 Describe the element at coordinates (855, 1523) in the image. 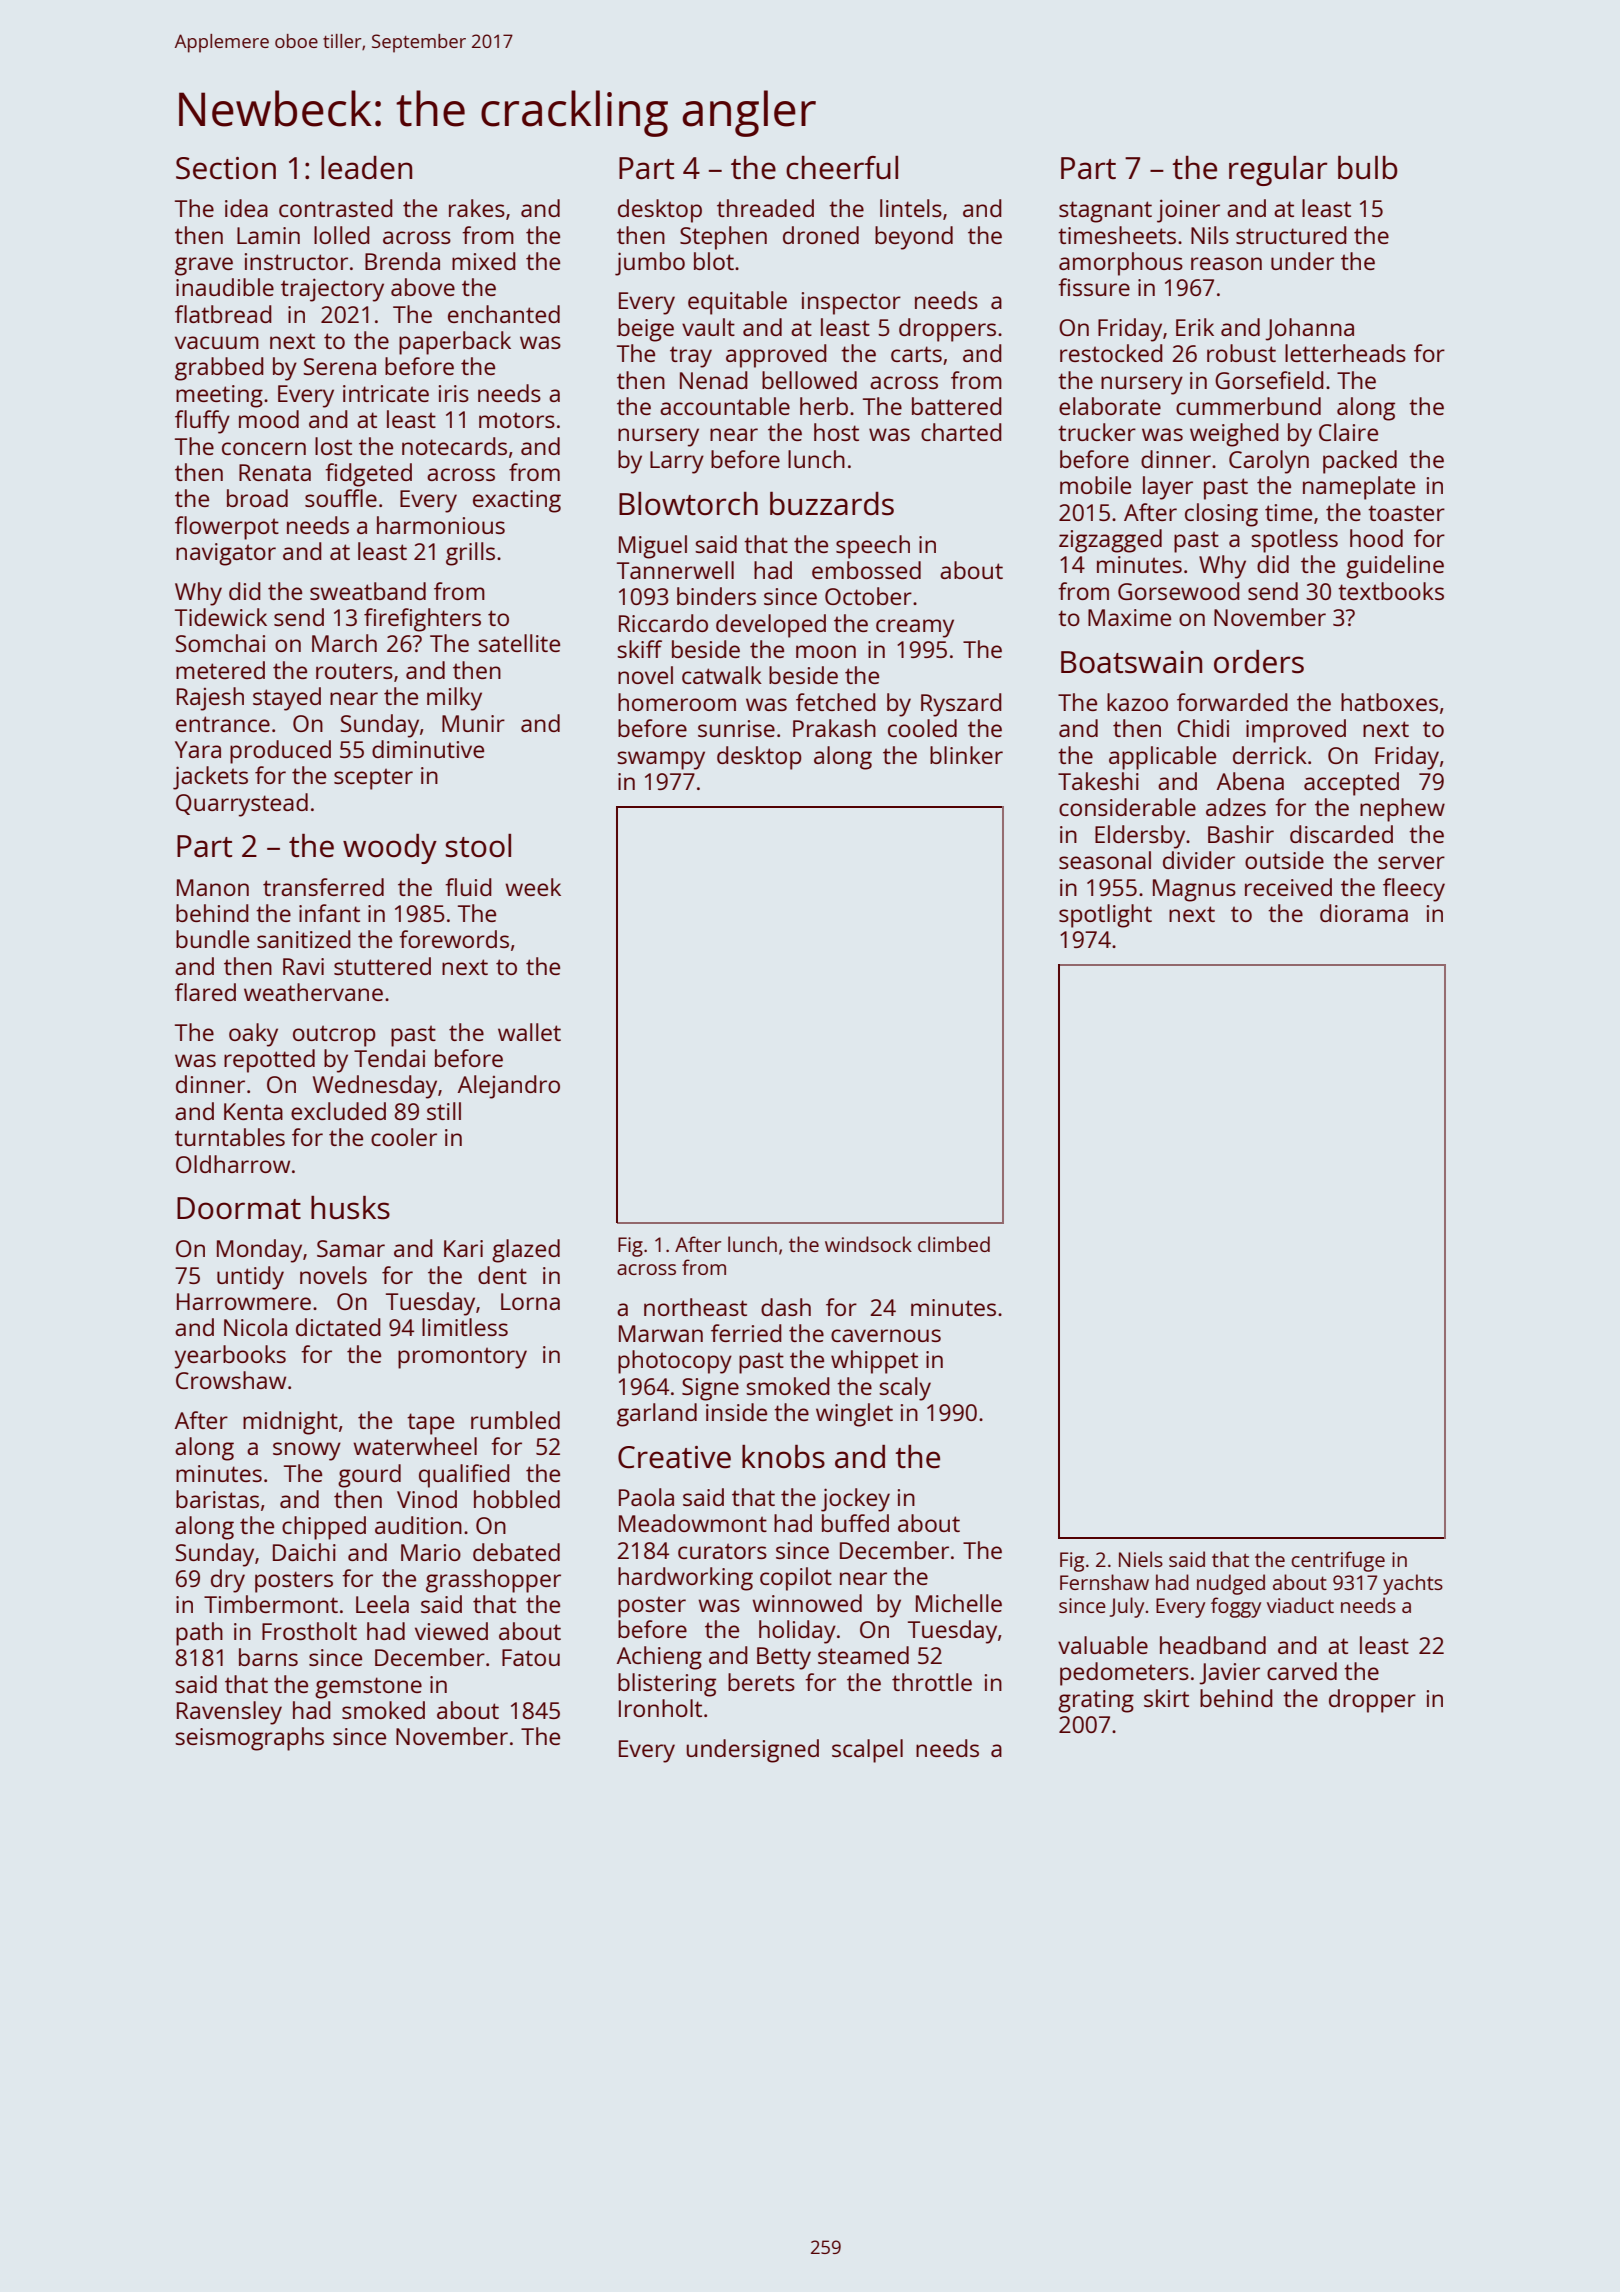

I see `buffed` at that location.
